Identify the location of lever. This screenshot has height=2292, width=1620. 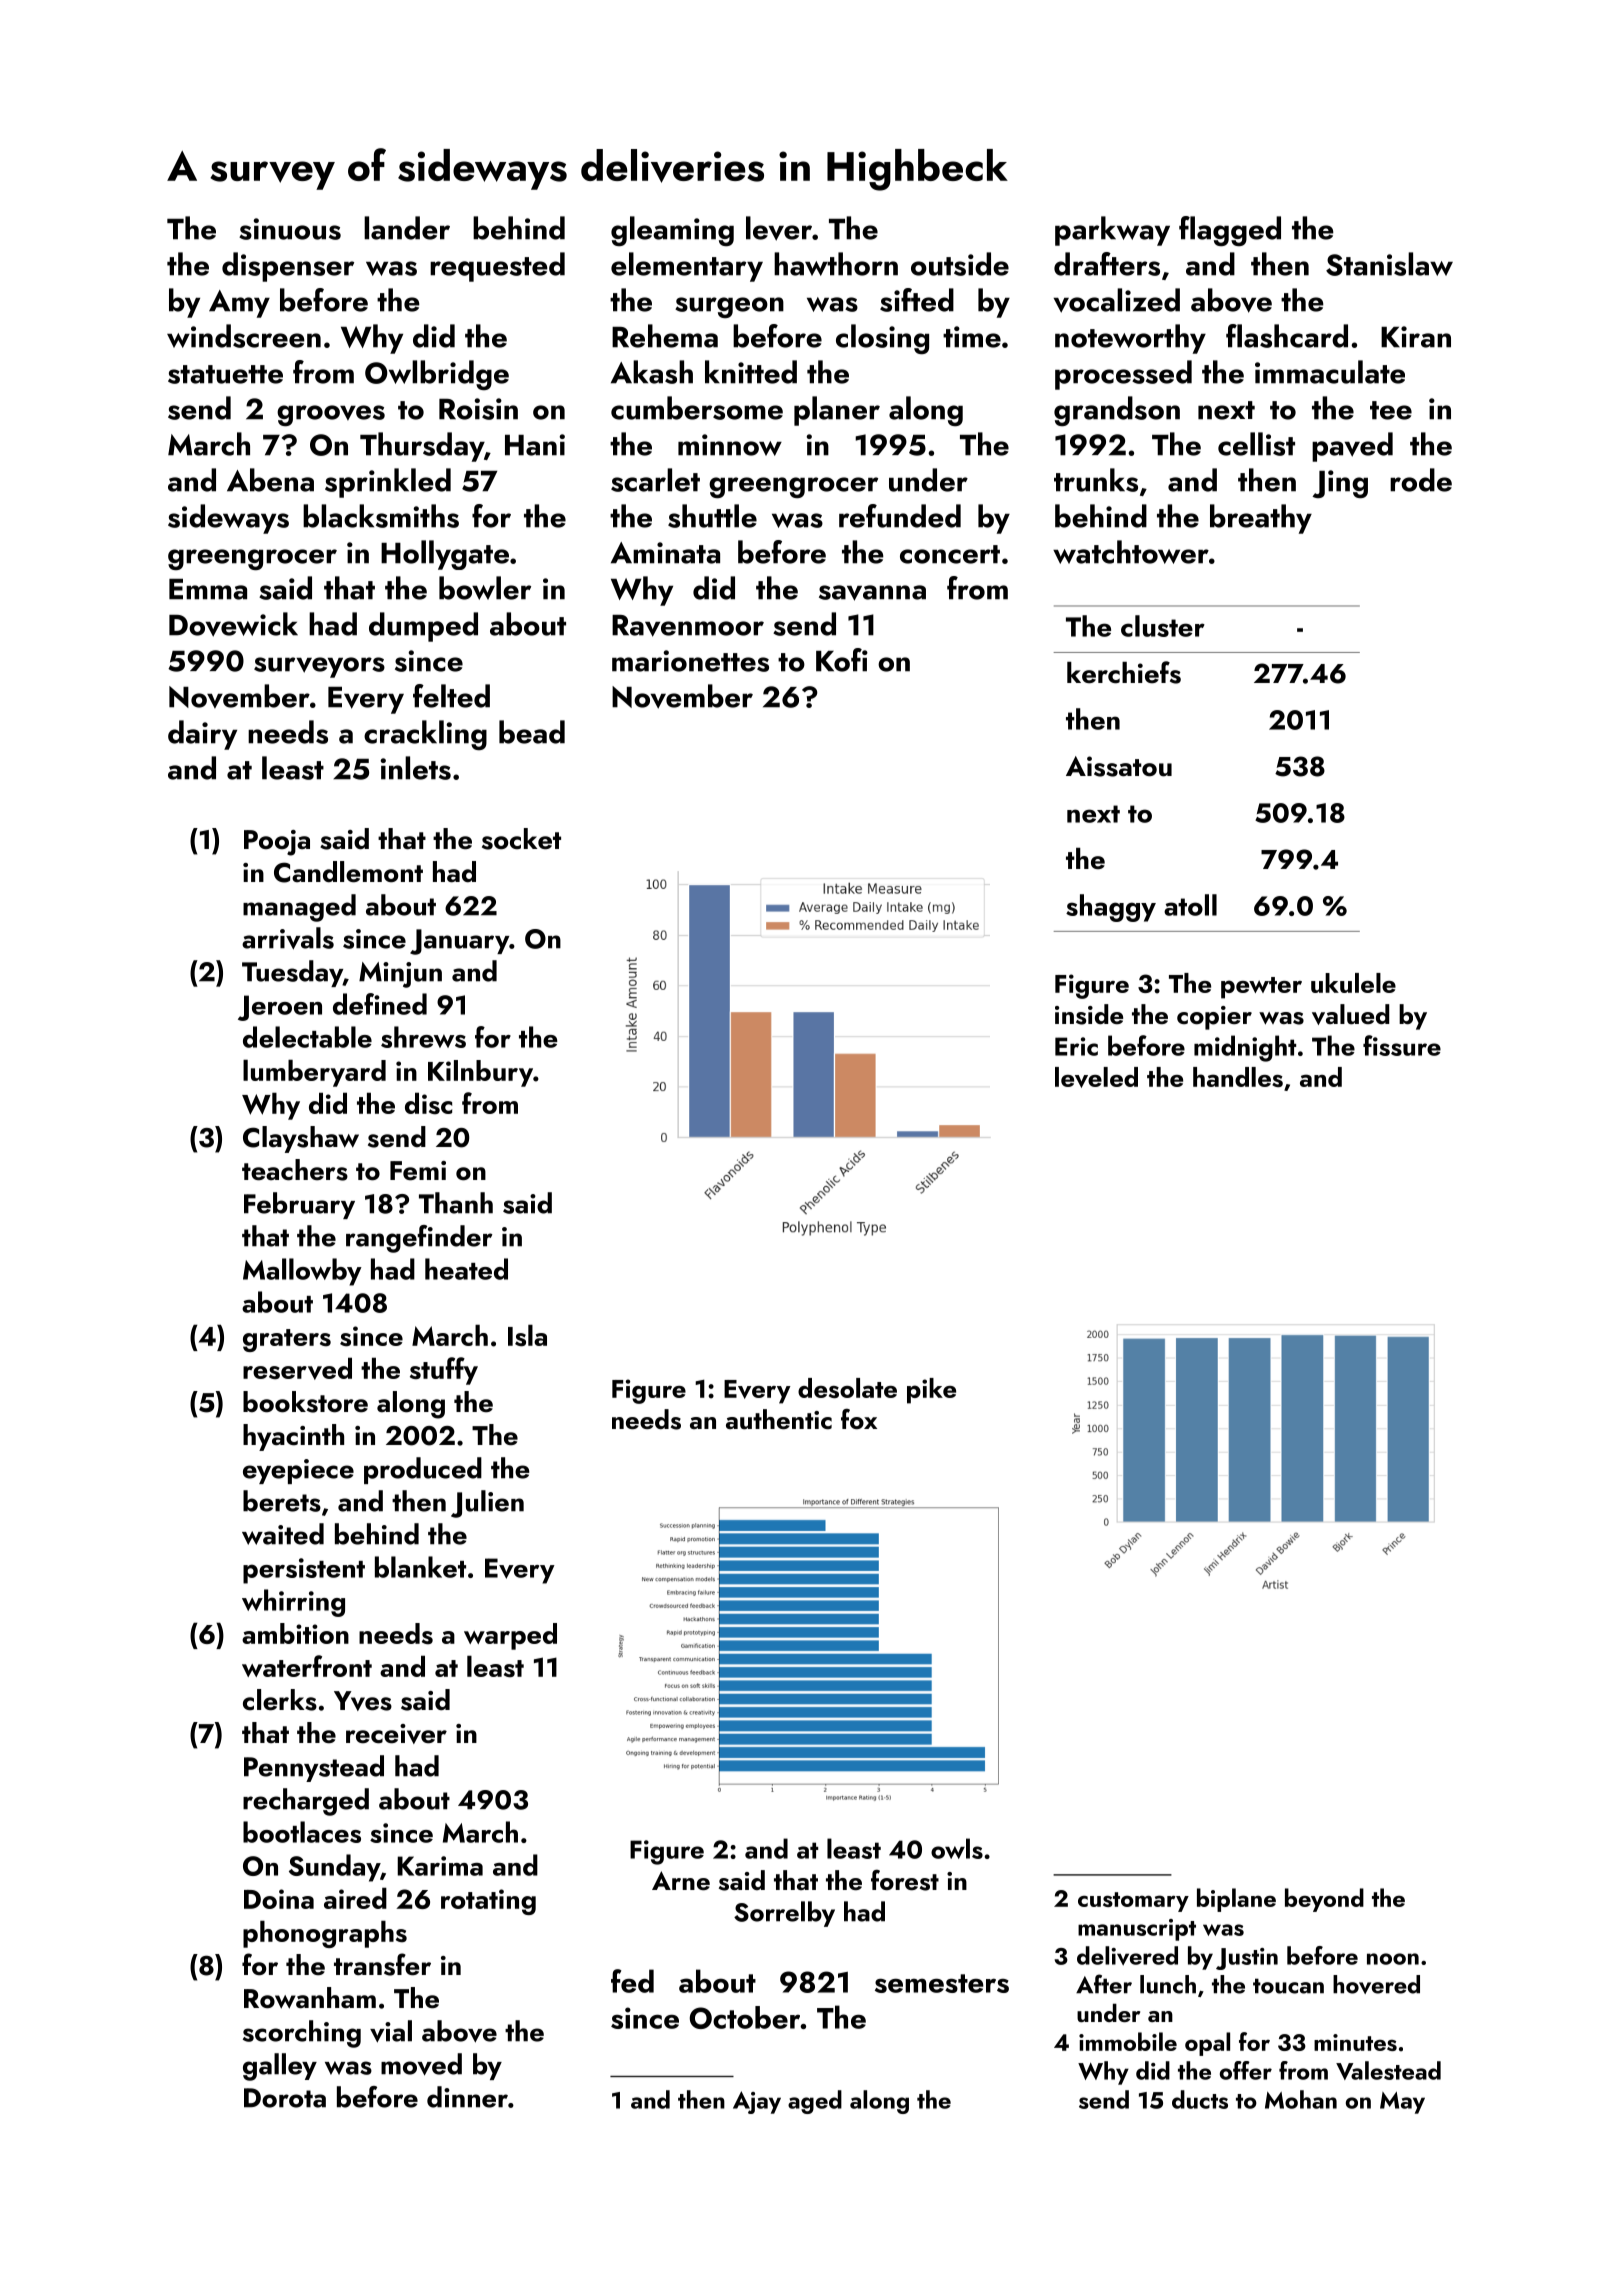
(779, 228).
